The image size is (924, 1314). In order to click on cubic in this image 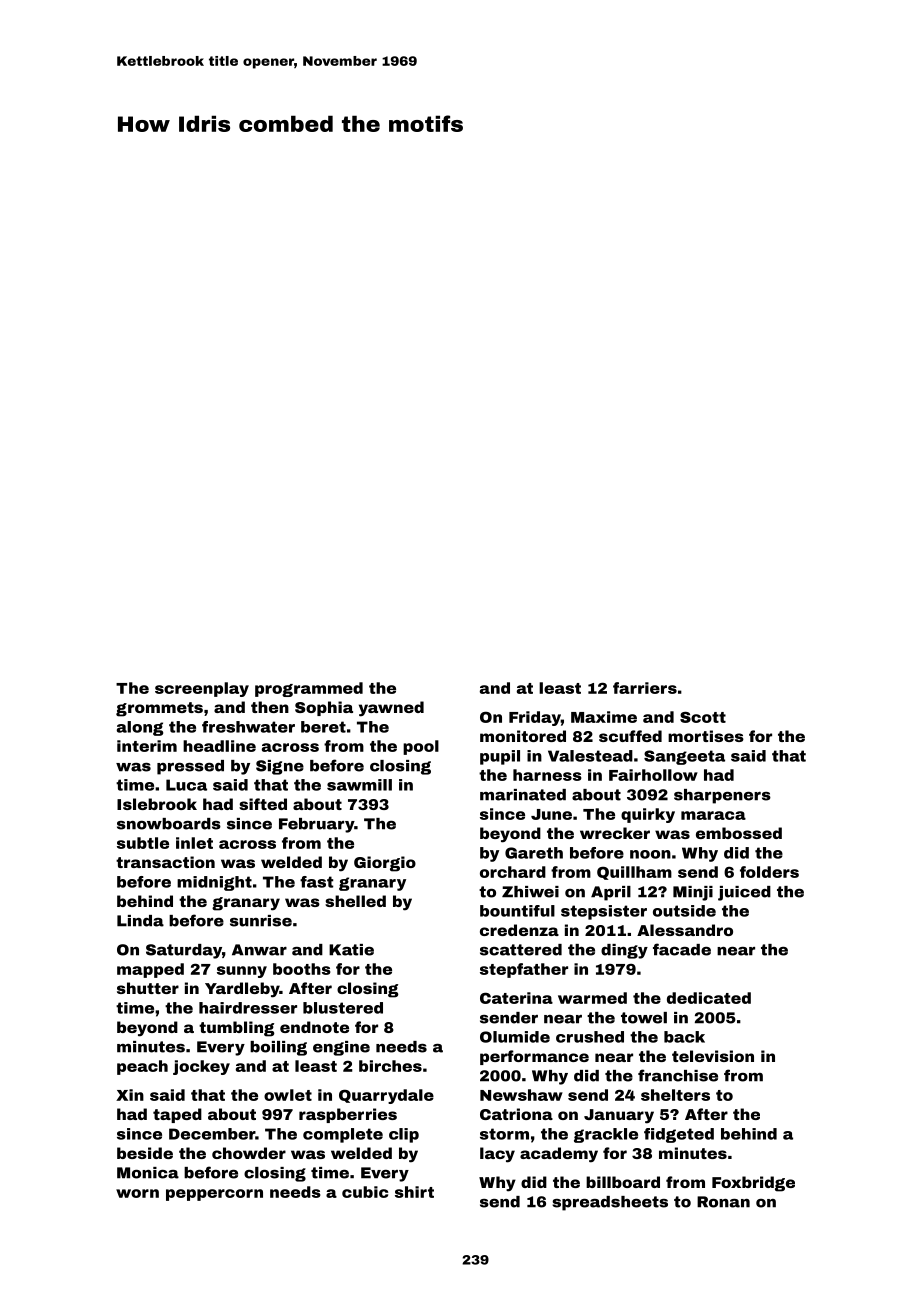, I will do `click(365, 1192)`.
